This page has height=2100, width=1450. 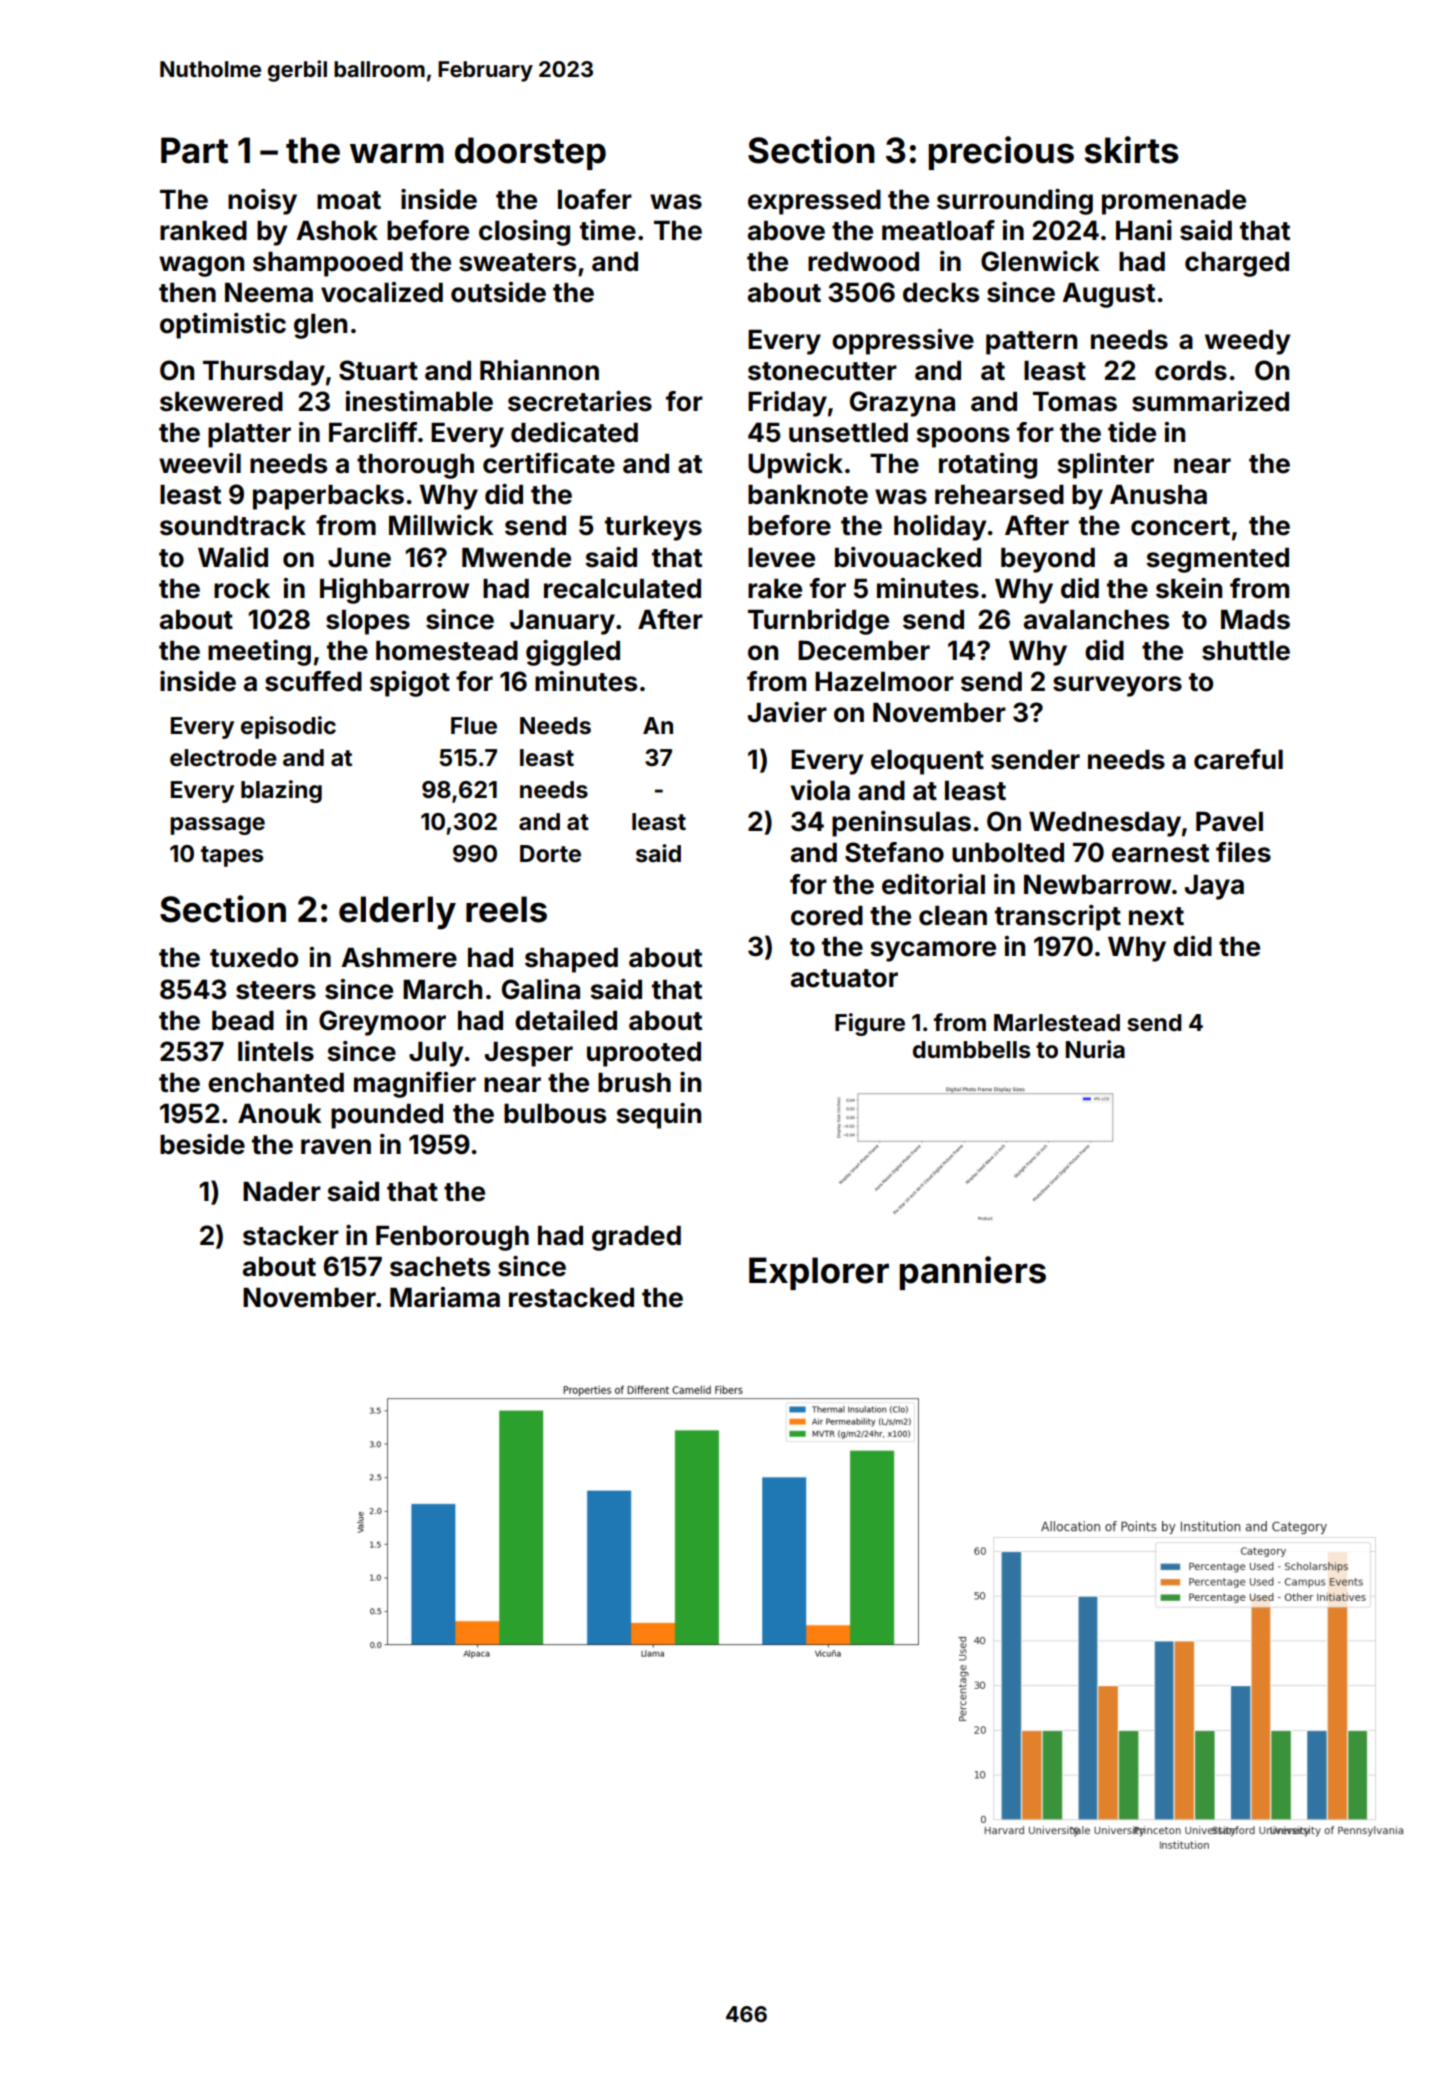 What do you see at coordinates (399, 958) in the page?
I see `Ashmere` at bounding box center [399, 958].
